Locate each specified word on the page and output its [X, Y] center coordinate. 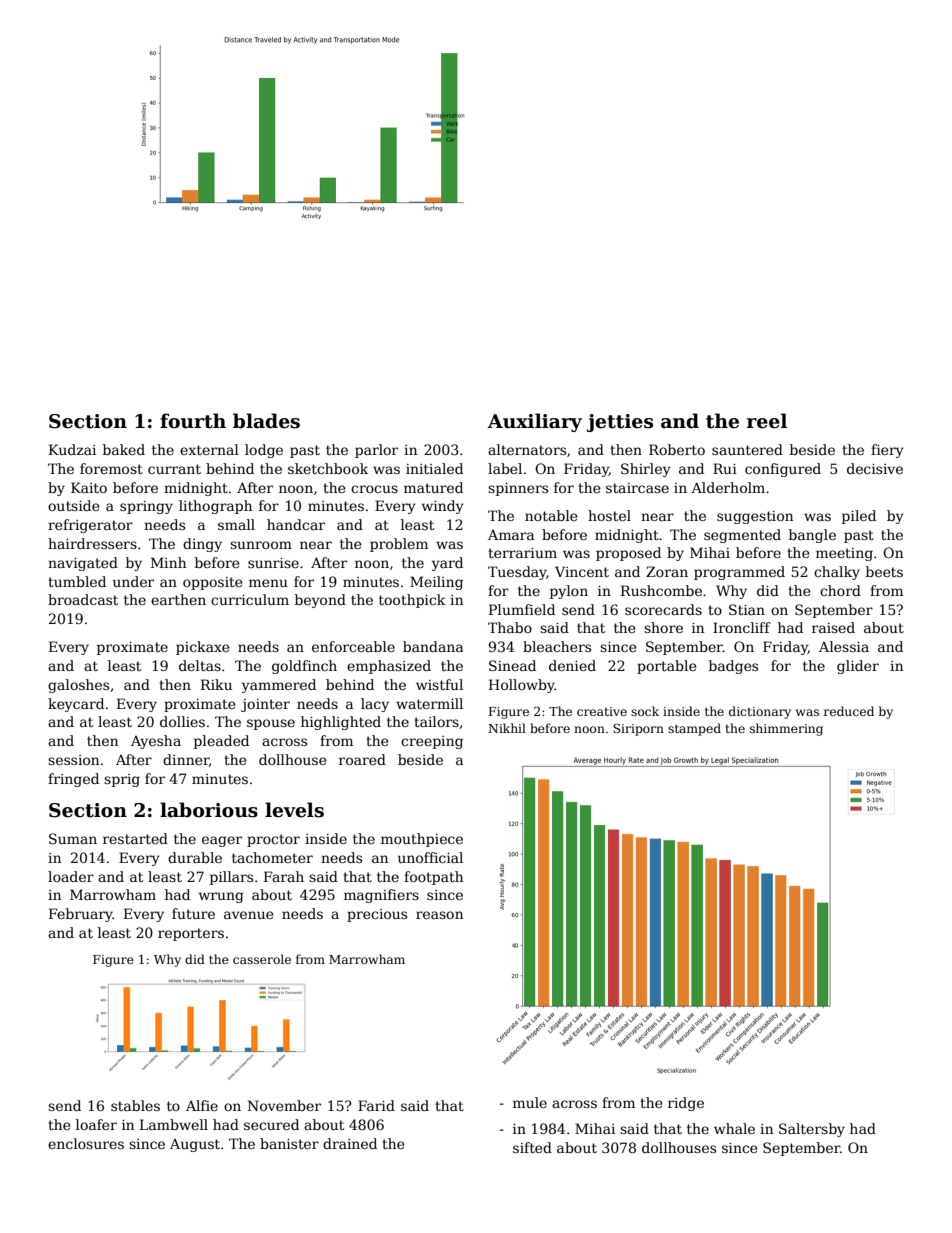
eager [222, 841]
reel [767, 421]
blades [266, 421]
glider [858, 667]
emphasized [389, 667]
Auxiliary [535, 422]
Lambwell [174, 1124]
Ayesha [156, 742]
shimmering [786, 729]
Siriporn [638, 730]
